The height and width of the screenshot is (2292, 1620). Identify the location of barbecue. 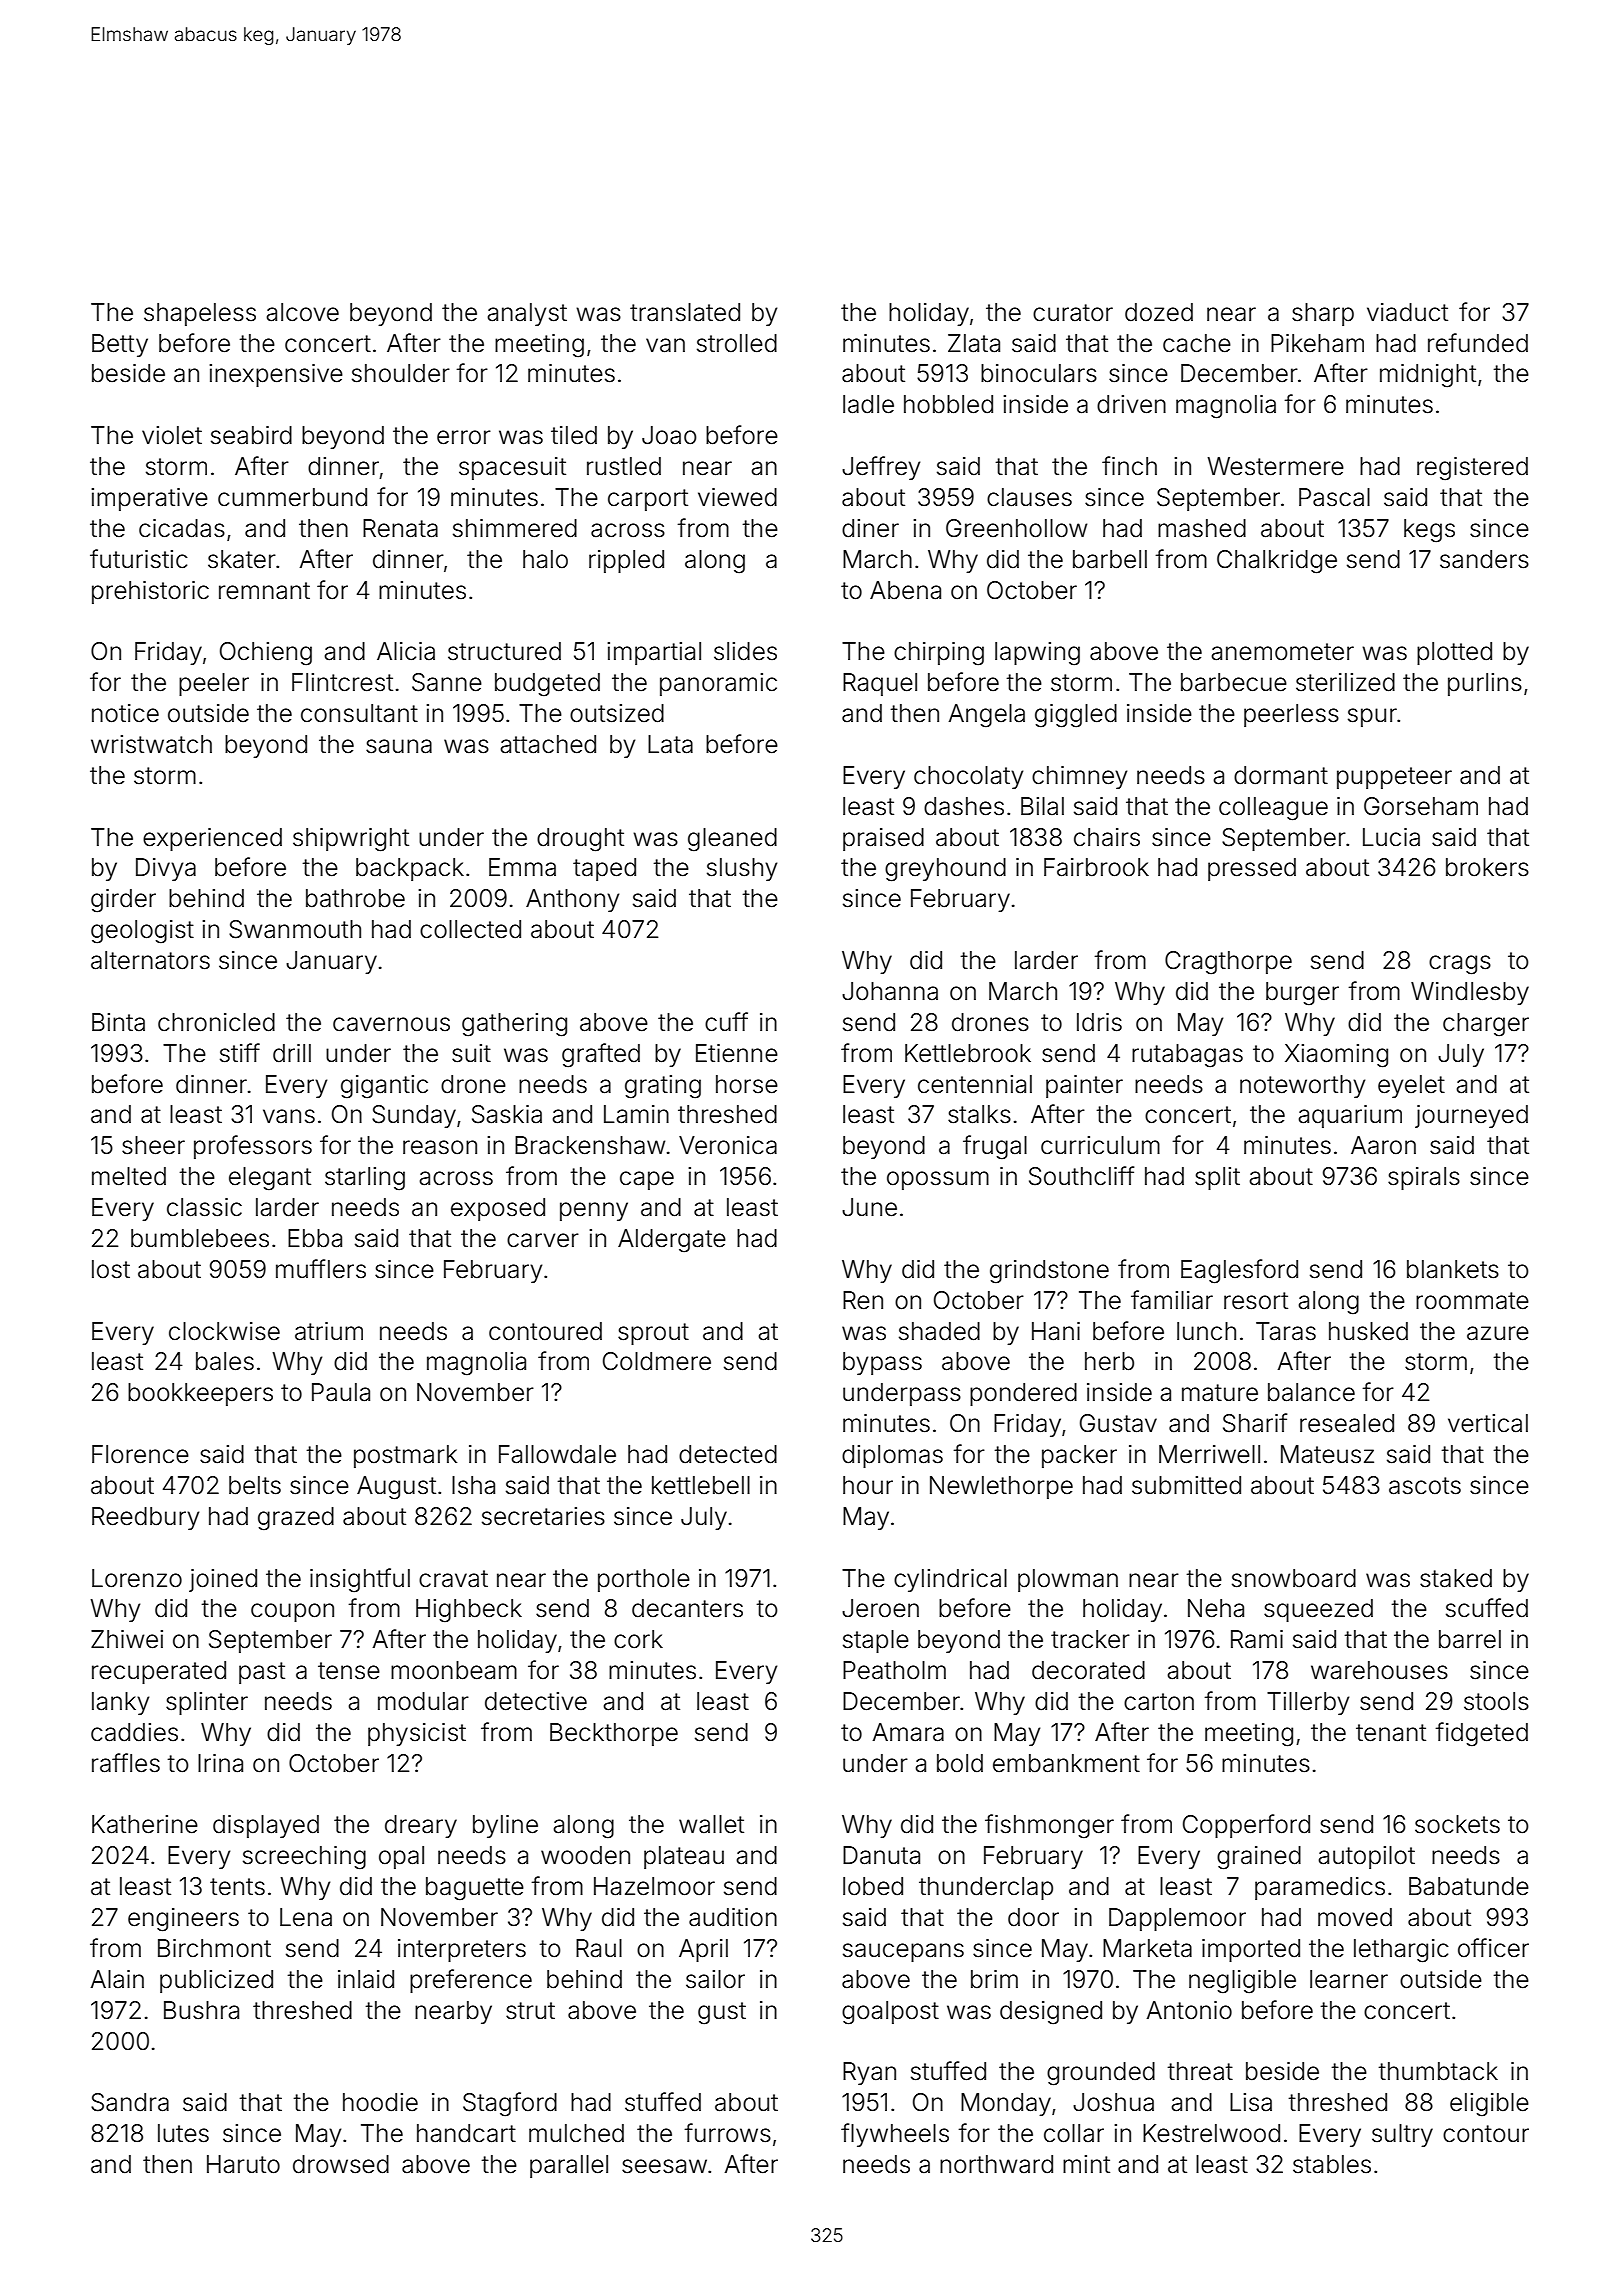
(1234, 682).
